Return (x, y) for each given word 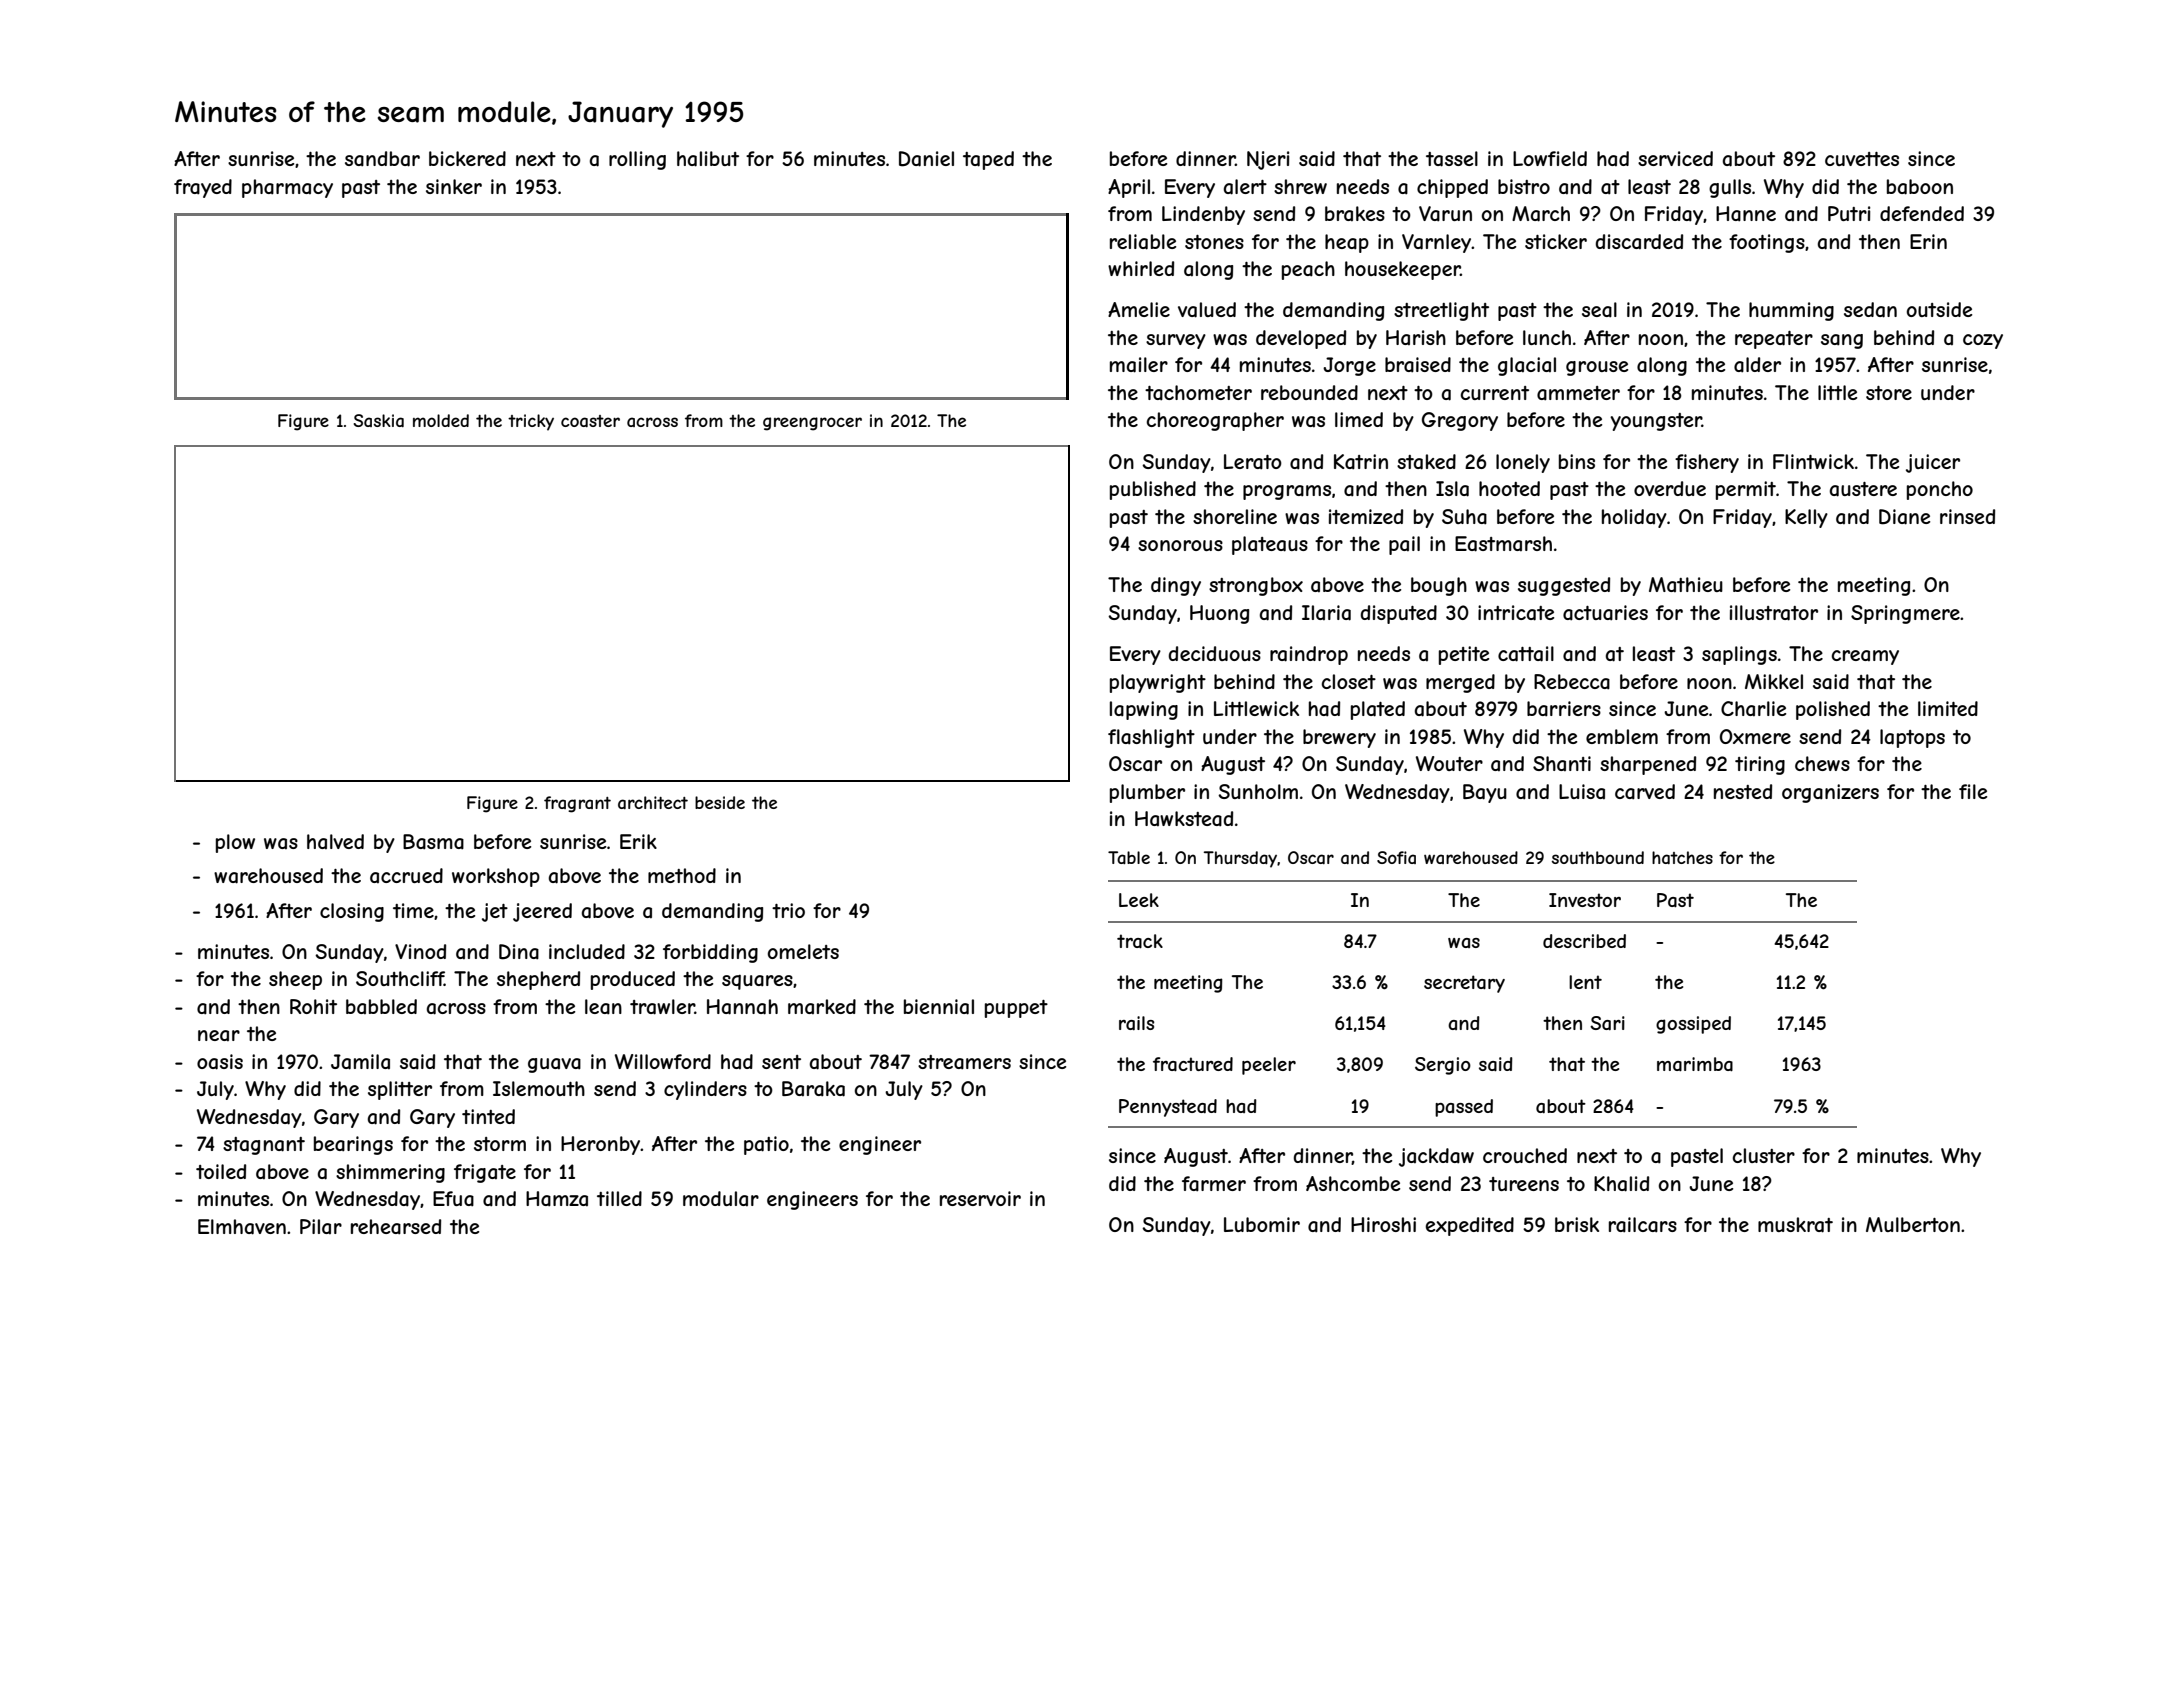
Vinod (420, 951)
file (1973, 791)
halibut (708, 159)
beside (720, 802)
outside (1939, 309)
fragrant (577, 804)
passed (1464, 1108)
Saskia (379, 420)
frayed (203, 188)
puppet (1016, 1009)
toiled (221, 1171)
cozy (1983, 341)
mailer (1139, 365)
